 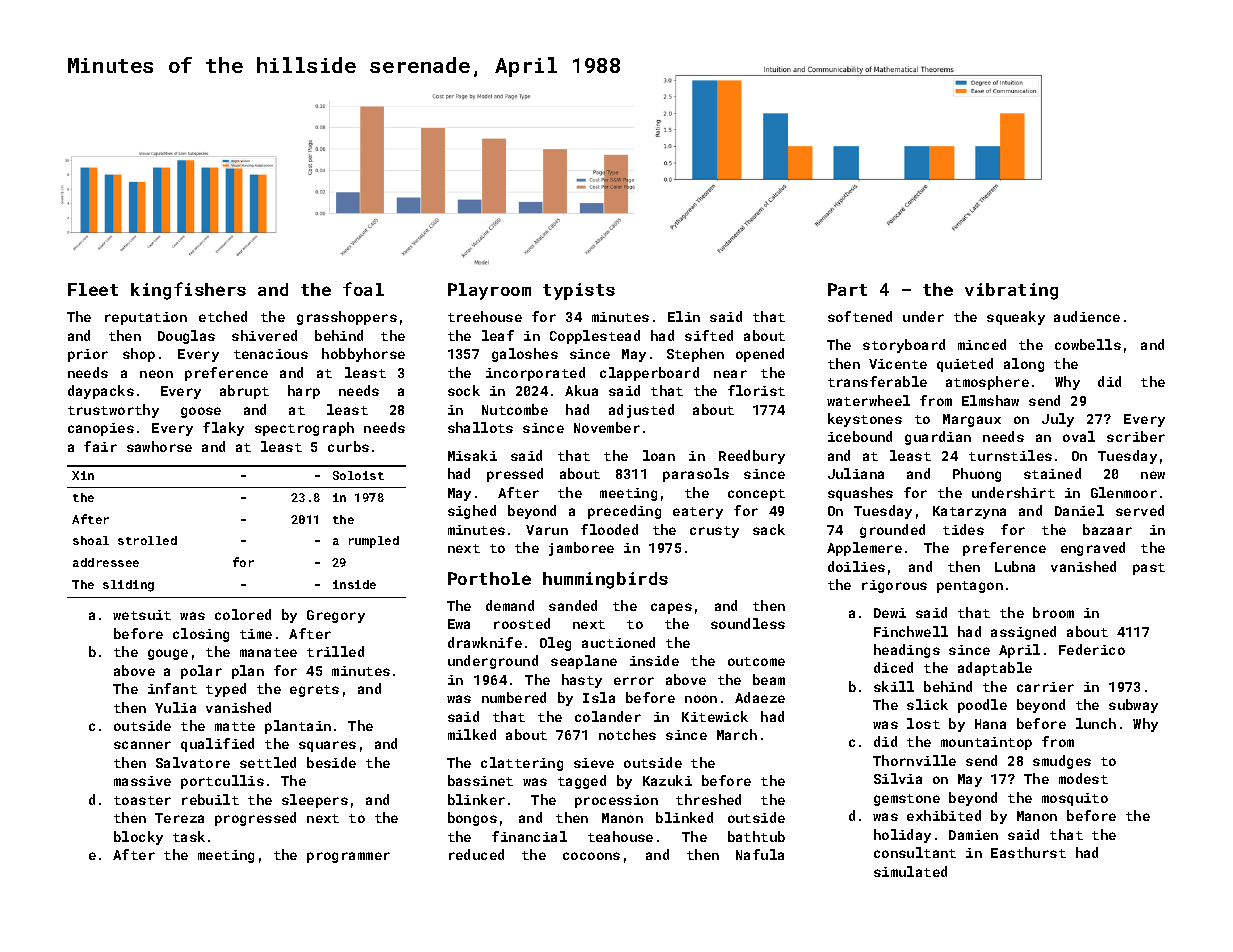 What do you see at coordinates (464, 390) in the page?
I see `sock` at bounding box center [464, 390].
